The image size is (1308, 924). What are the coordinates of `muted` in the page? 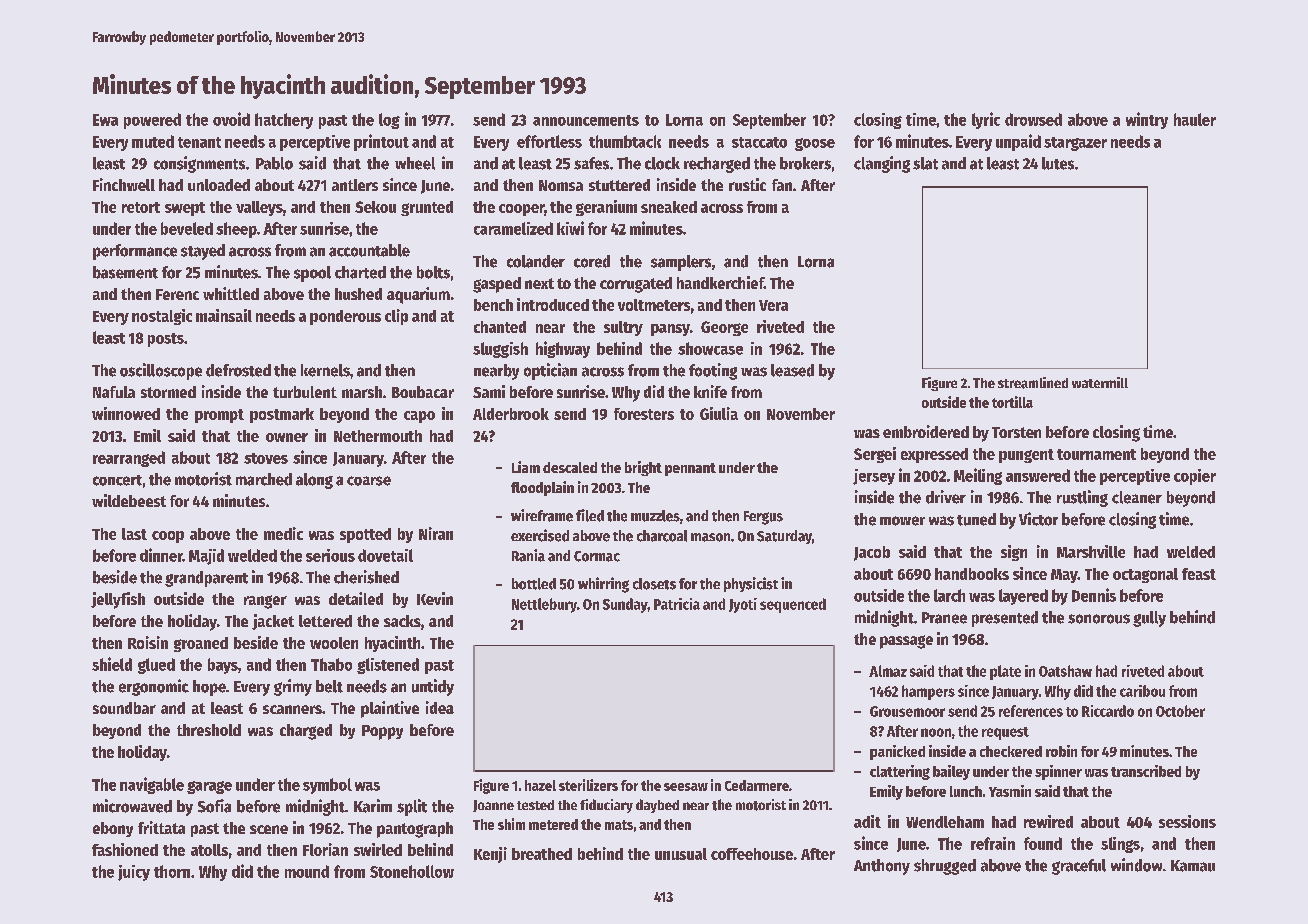 It's located at (153, 141).
